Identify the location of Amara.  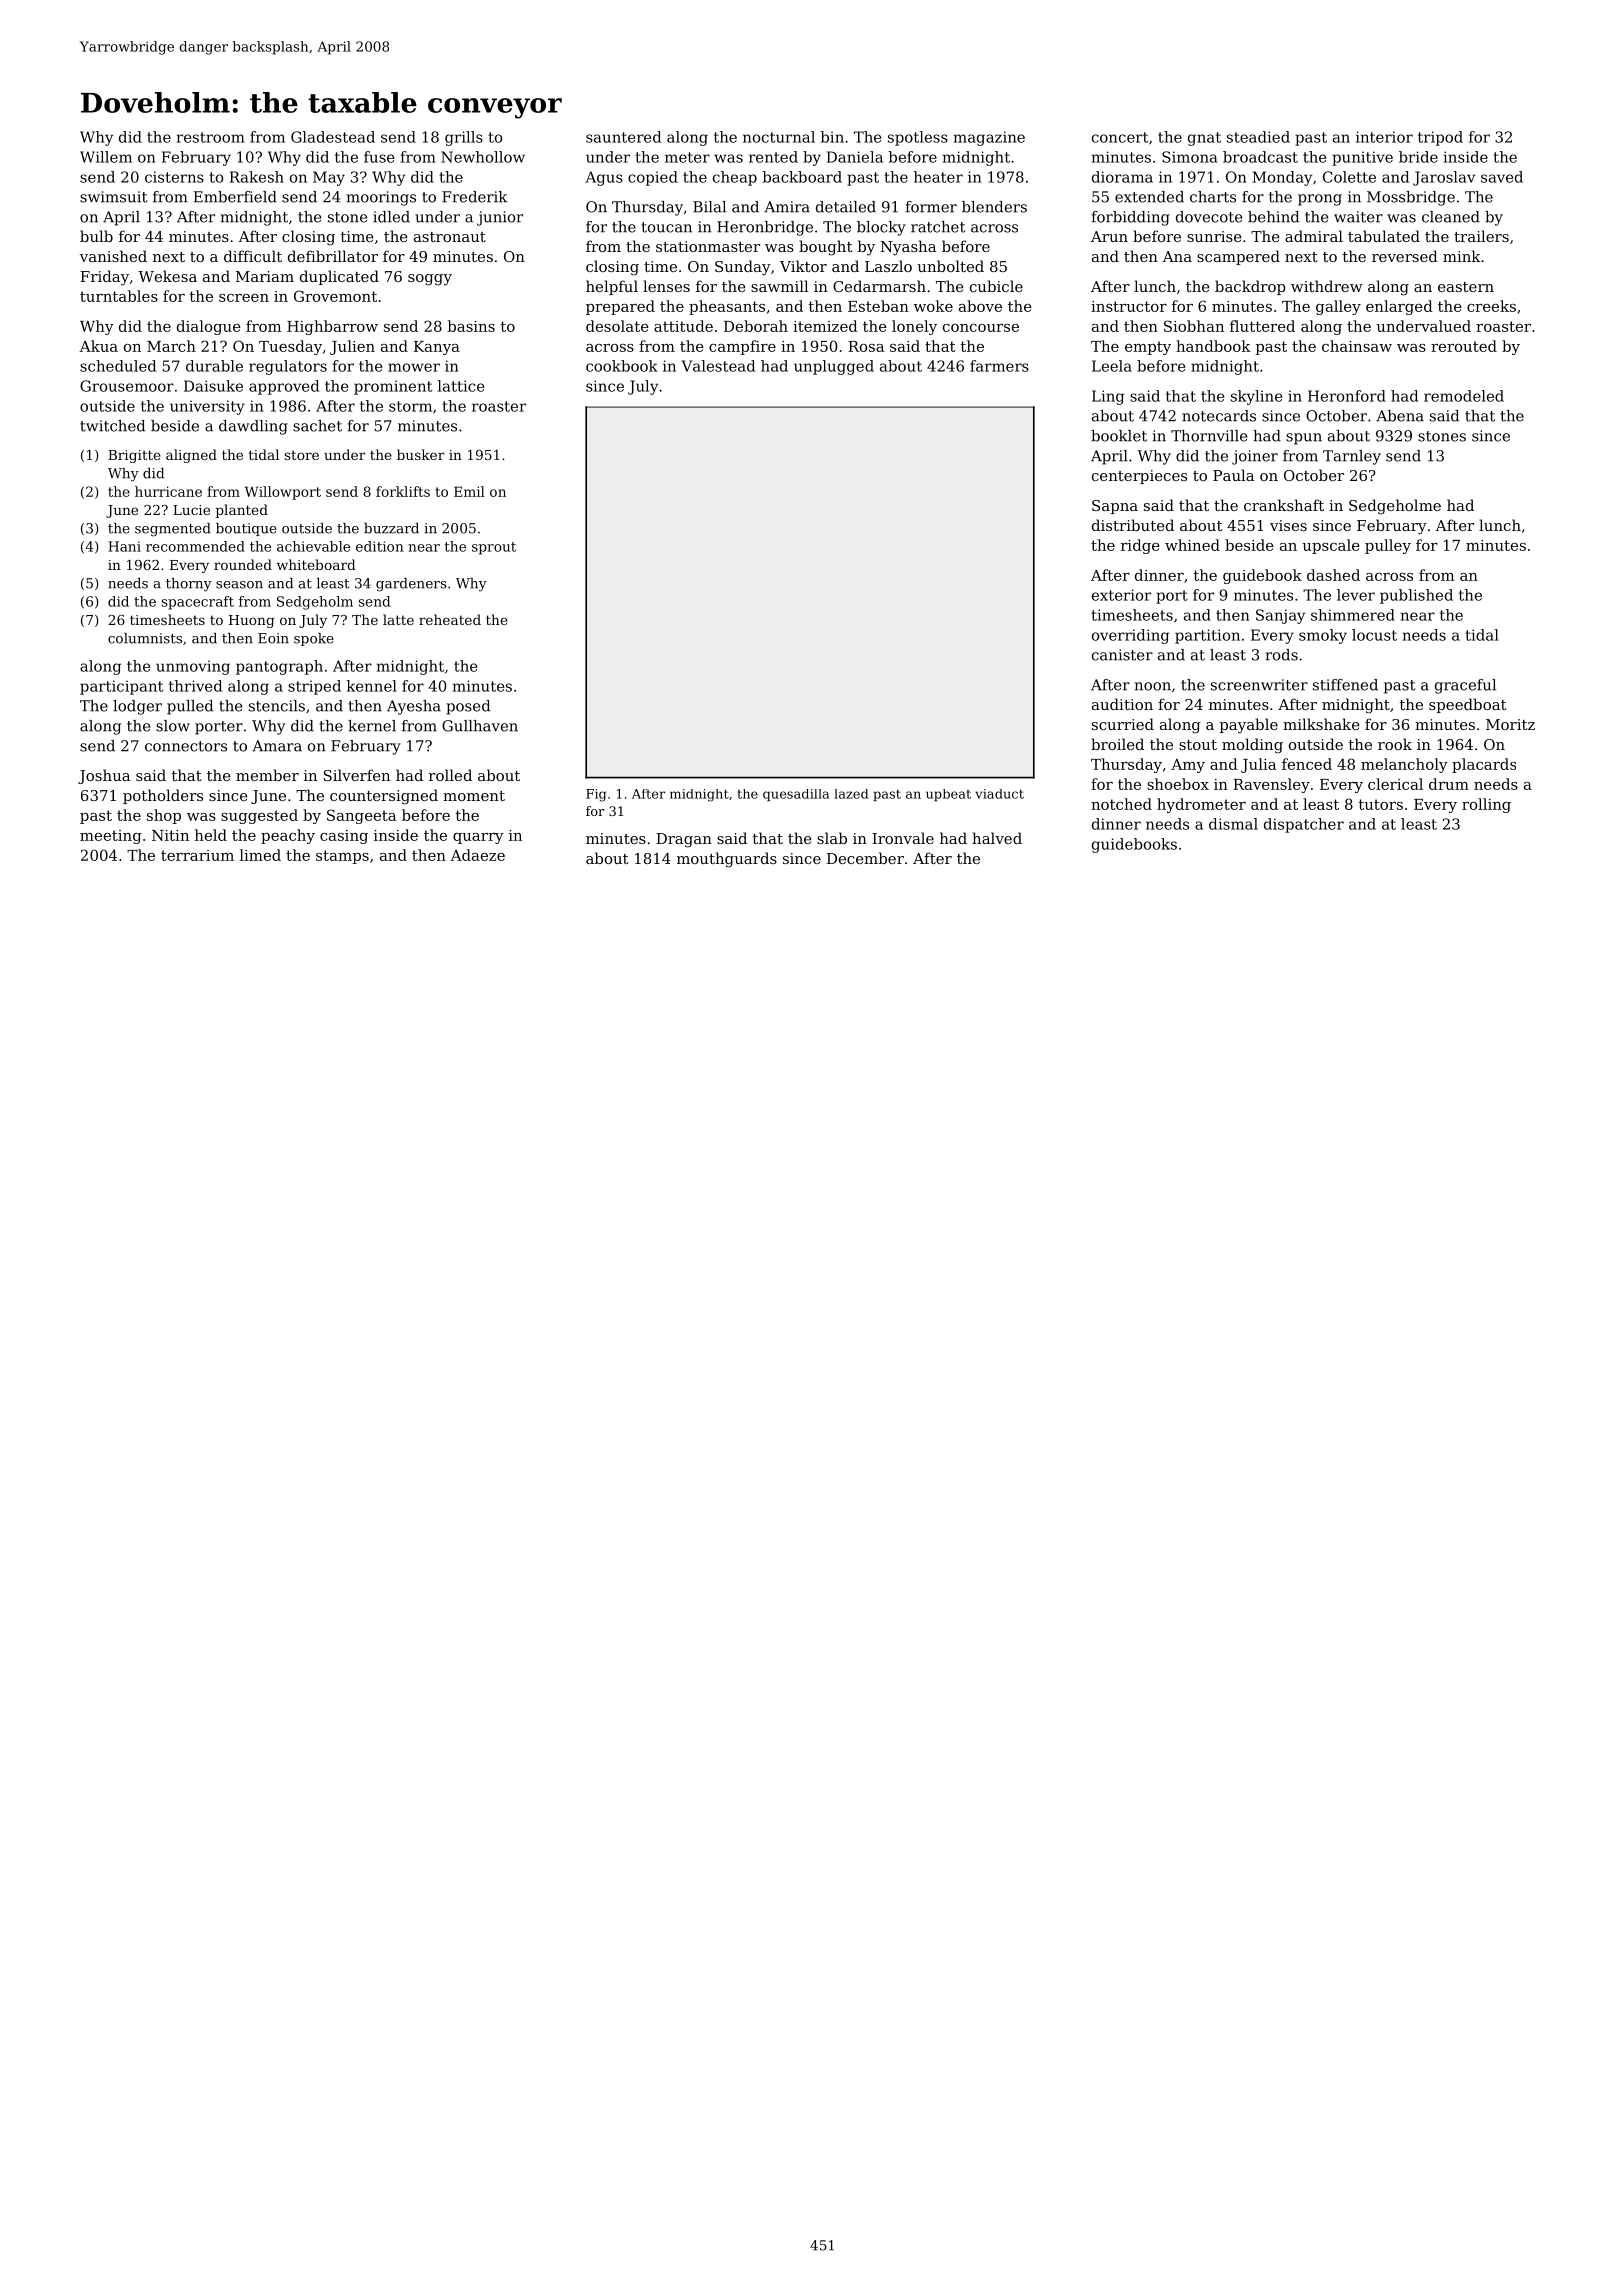
(277, 746).
